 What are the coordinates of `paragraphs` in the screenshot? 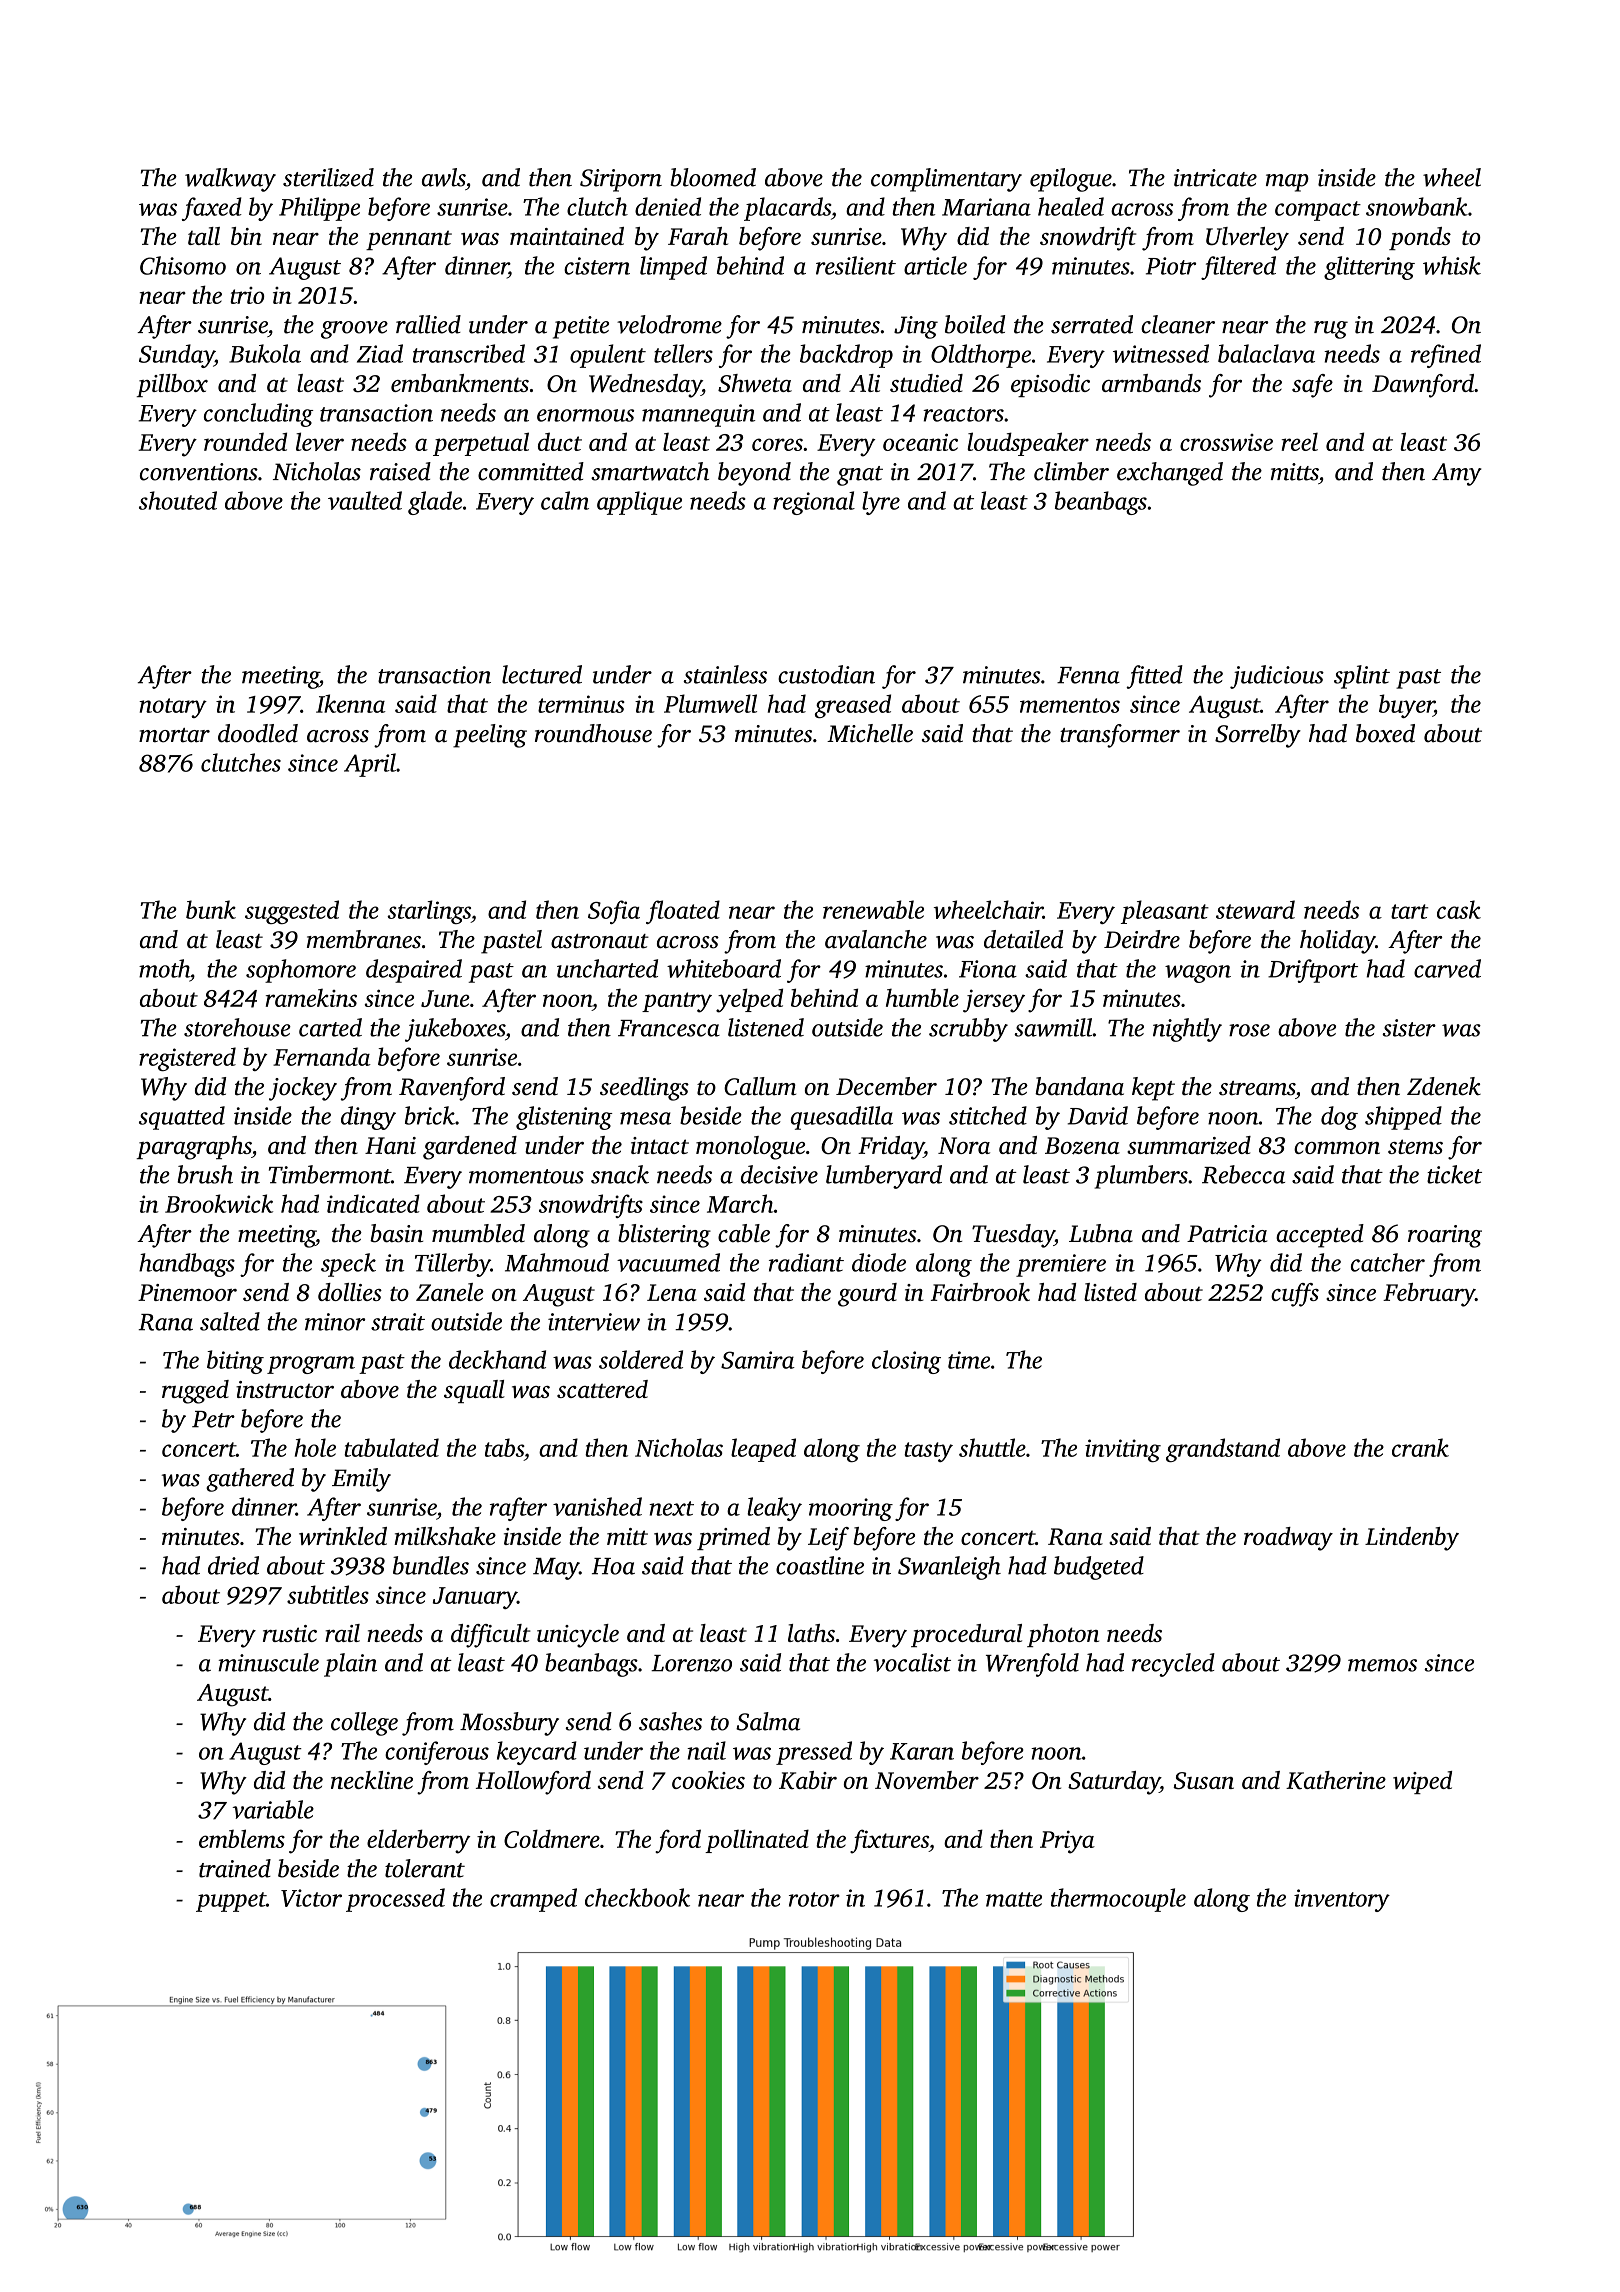 It's located at (193, 1148).
